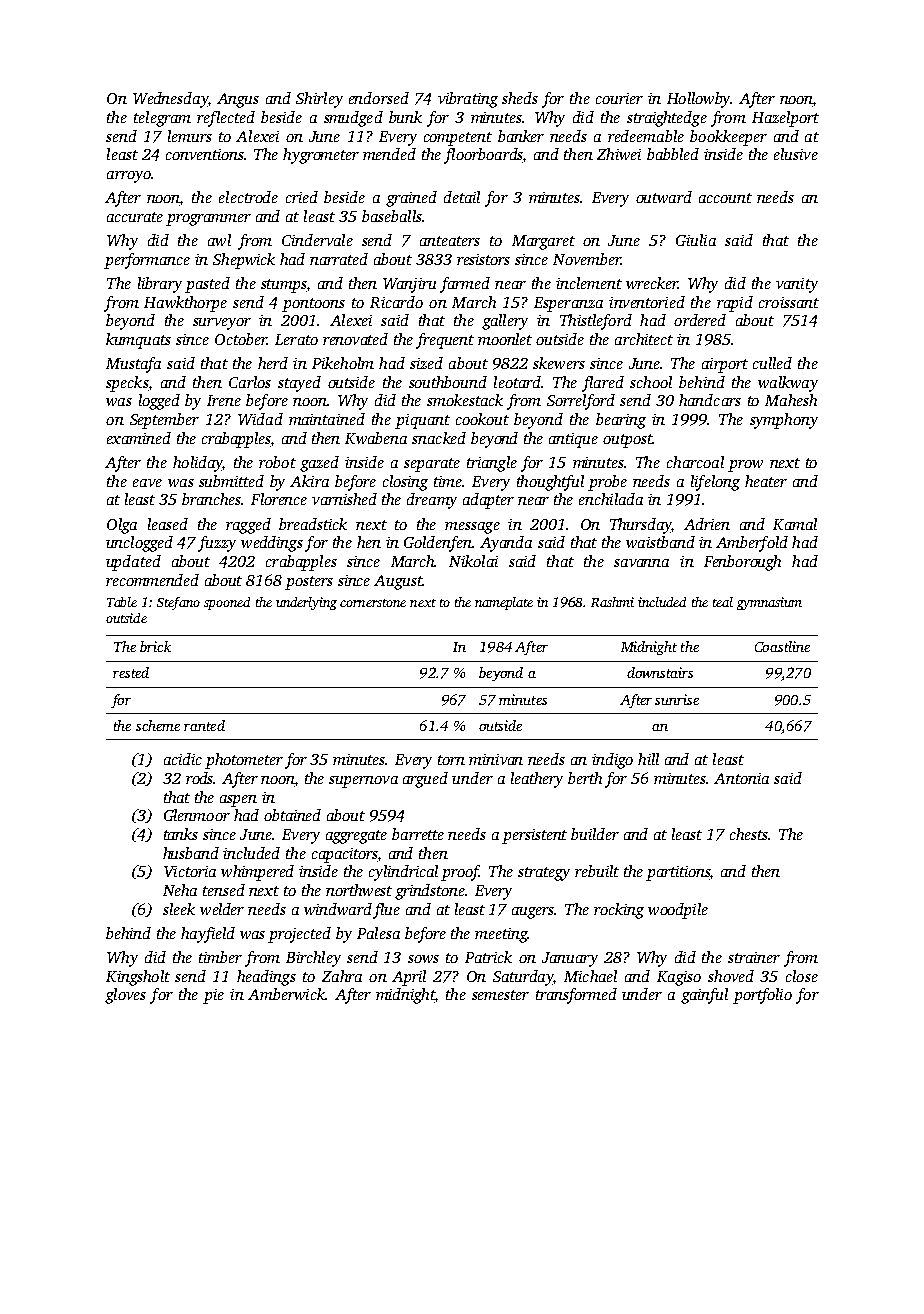 This page has height=1314, width=924. What do you see at coordinates (226, 119) in the page?
I see `reflected` at bounding box center [226, 119].
